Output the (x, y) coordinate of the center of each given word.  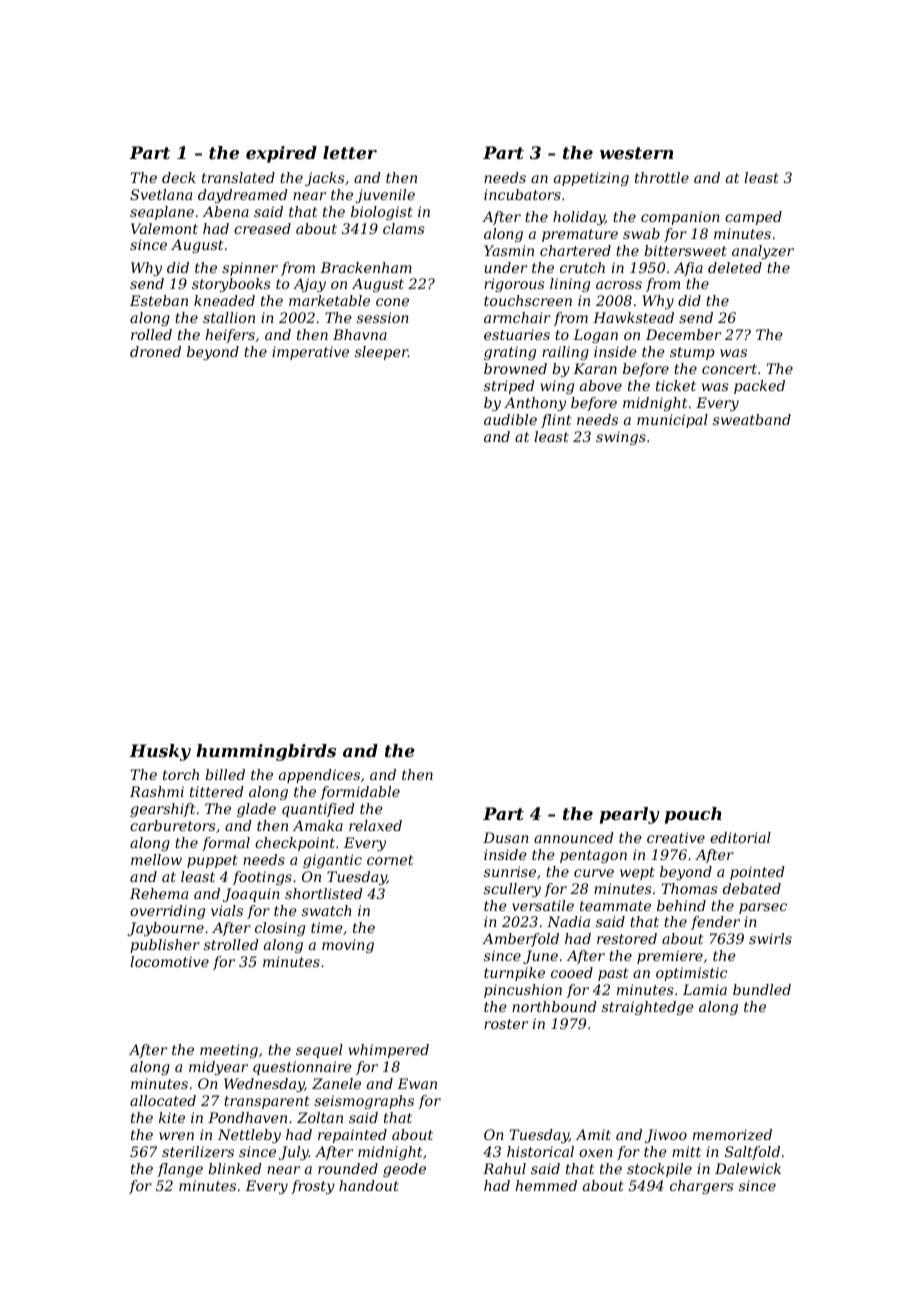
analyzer (763, 252)
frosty (313, 1187)
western (636, 153)
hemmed (546, 1185)
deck (179, 177)
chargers (702, 1187)
